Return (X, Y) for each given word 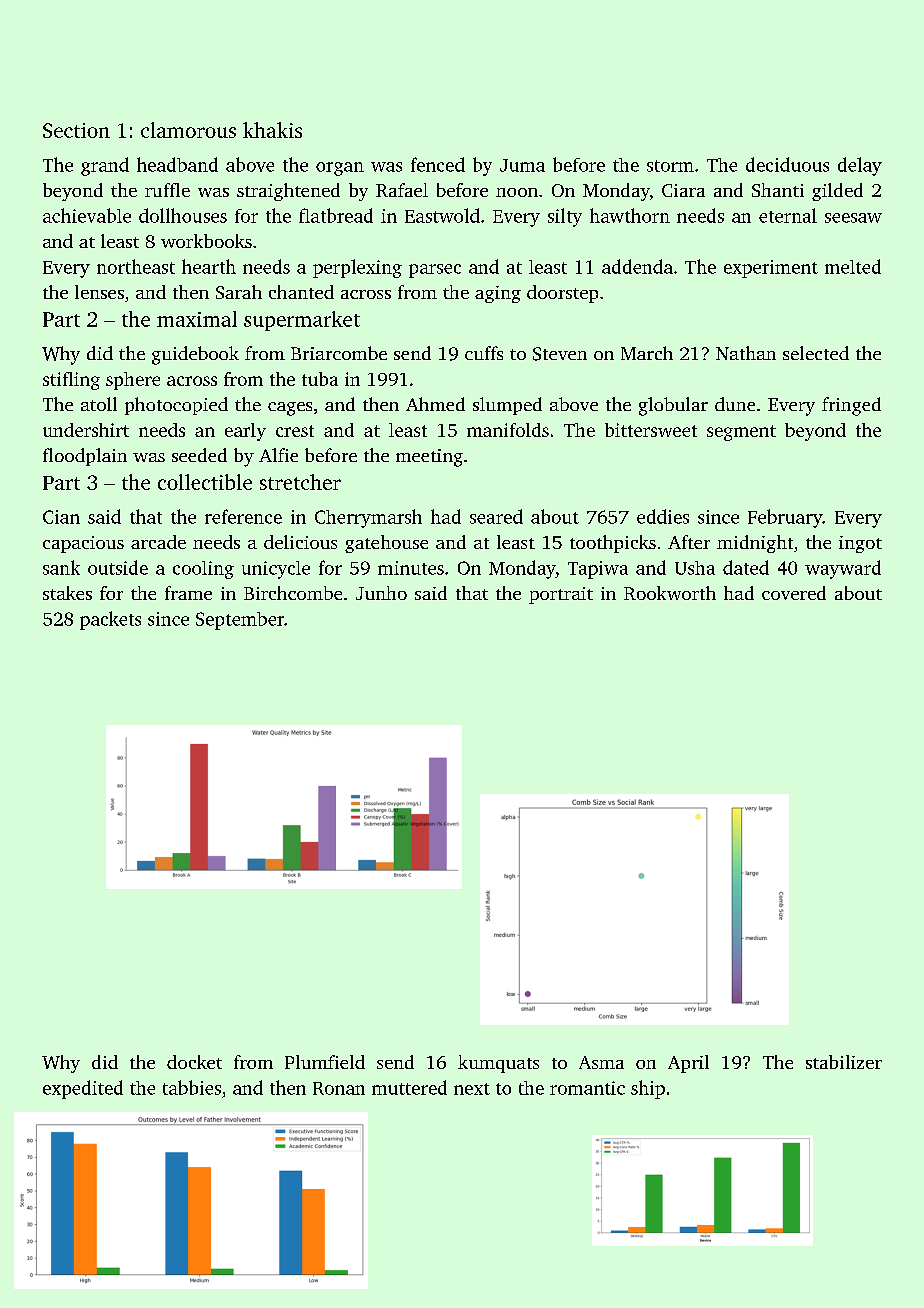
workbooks (206, 241)
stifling (71, 381)
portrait (561, 595)
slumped (507, 406)
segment (741, 433)
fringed (851, 406)
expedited (83, 1089)
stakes (67, 593)
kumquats (498, 1064)
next (472, 1089)
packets (110, 620)
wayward (843, 569)
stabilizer (844, 1062)
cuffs (484, 353)
